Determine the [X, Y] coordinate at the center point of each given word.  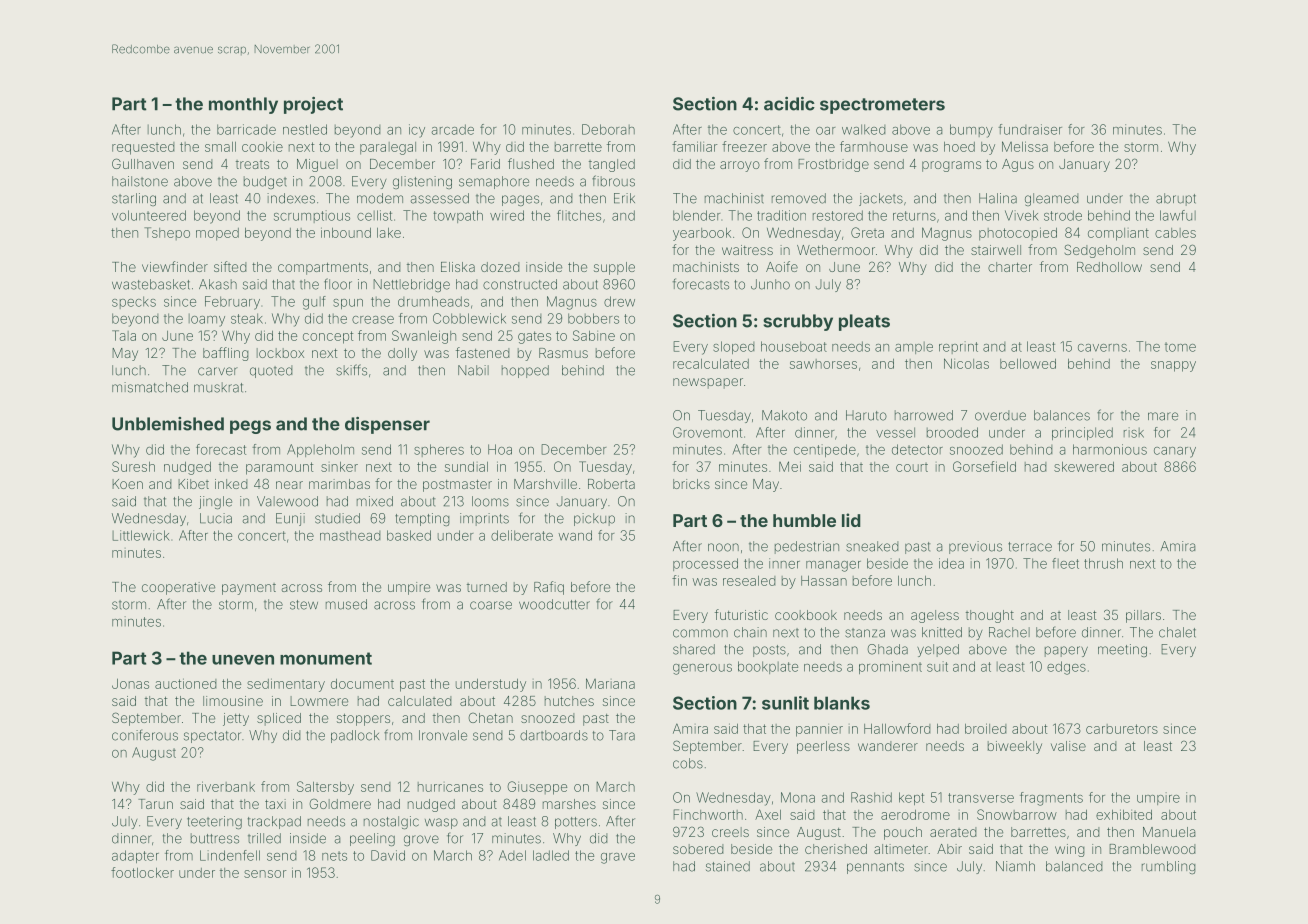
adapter [135, 856]
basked [409, 535]
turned [487, 587]
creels [730, 832]
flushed [531, 163]
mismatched [150, 387]
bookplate [768, 667]
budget [265, 182]
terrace [1030, 547]
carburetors [1122, 729]
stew [304, 605]
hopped [525, 371]
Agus [1018, 165]
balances [1062, 415]
